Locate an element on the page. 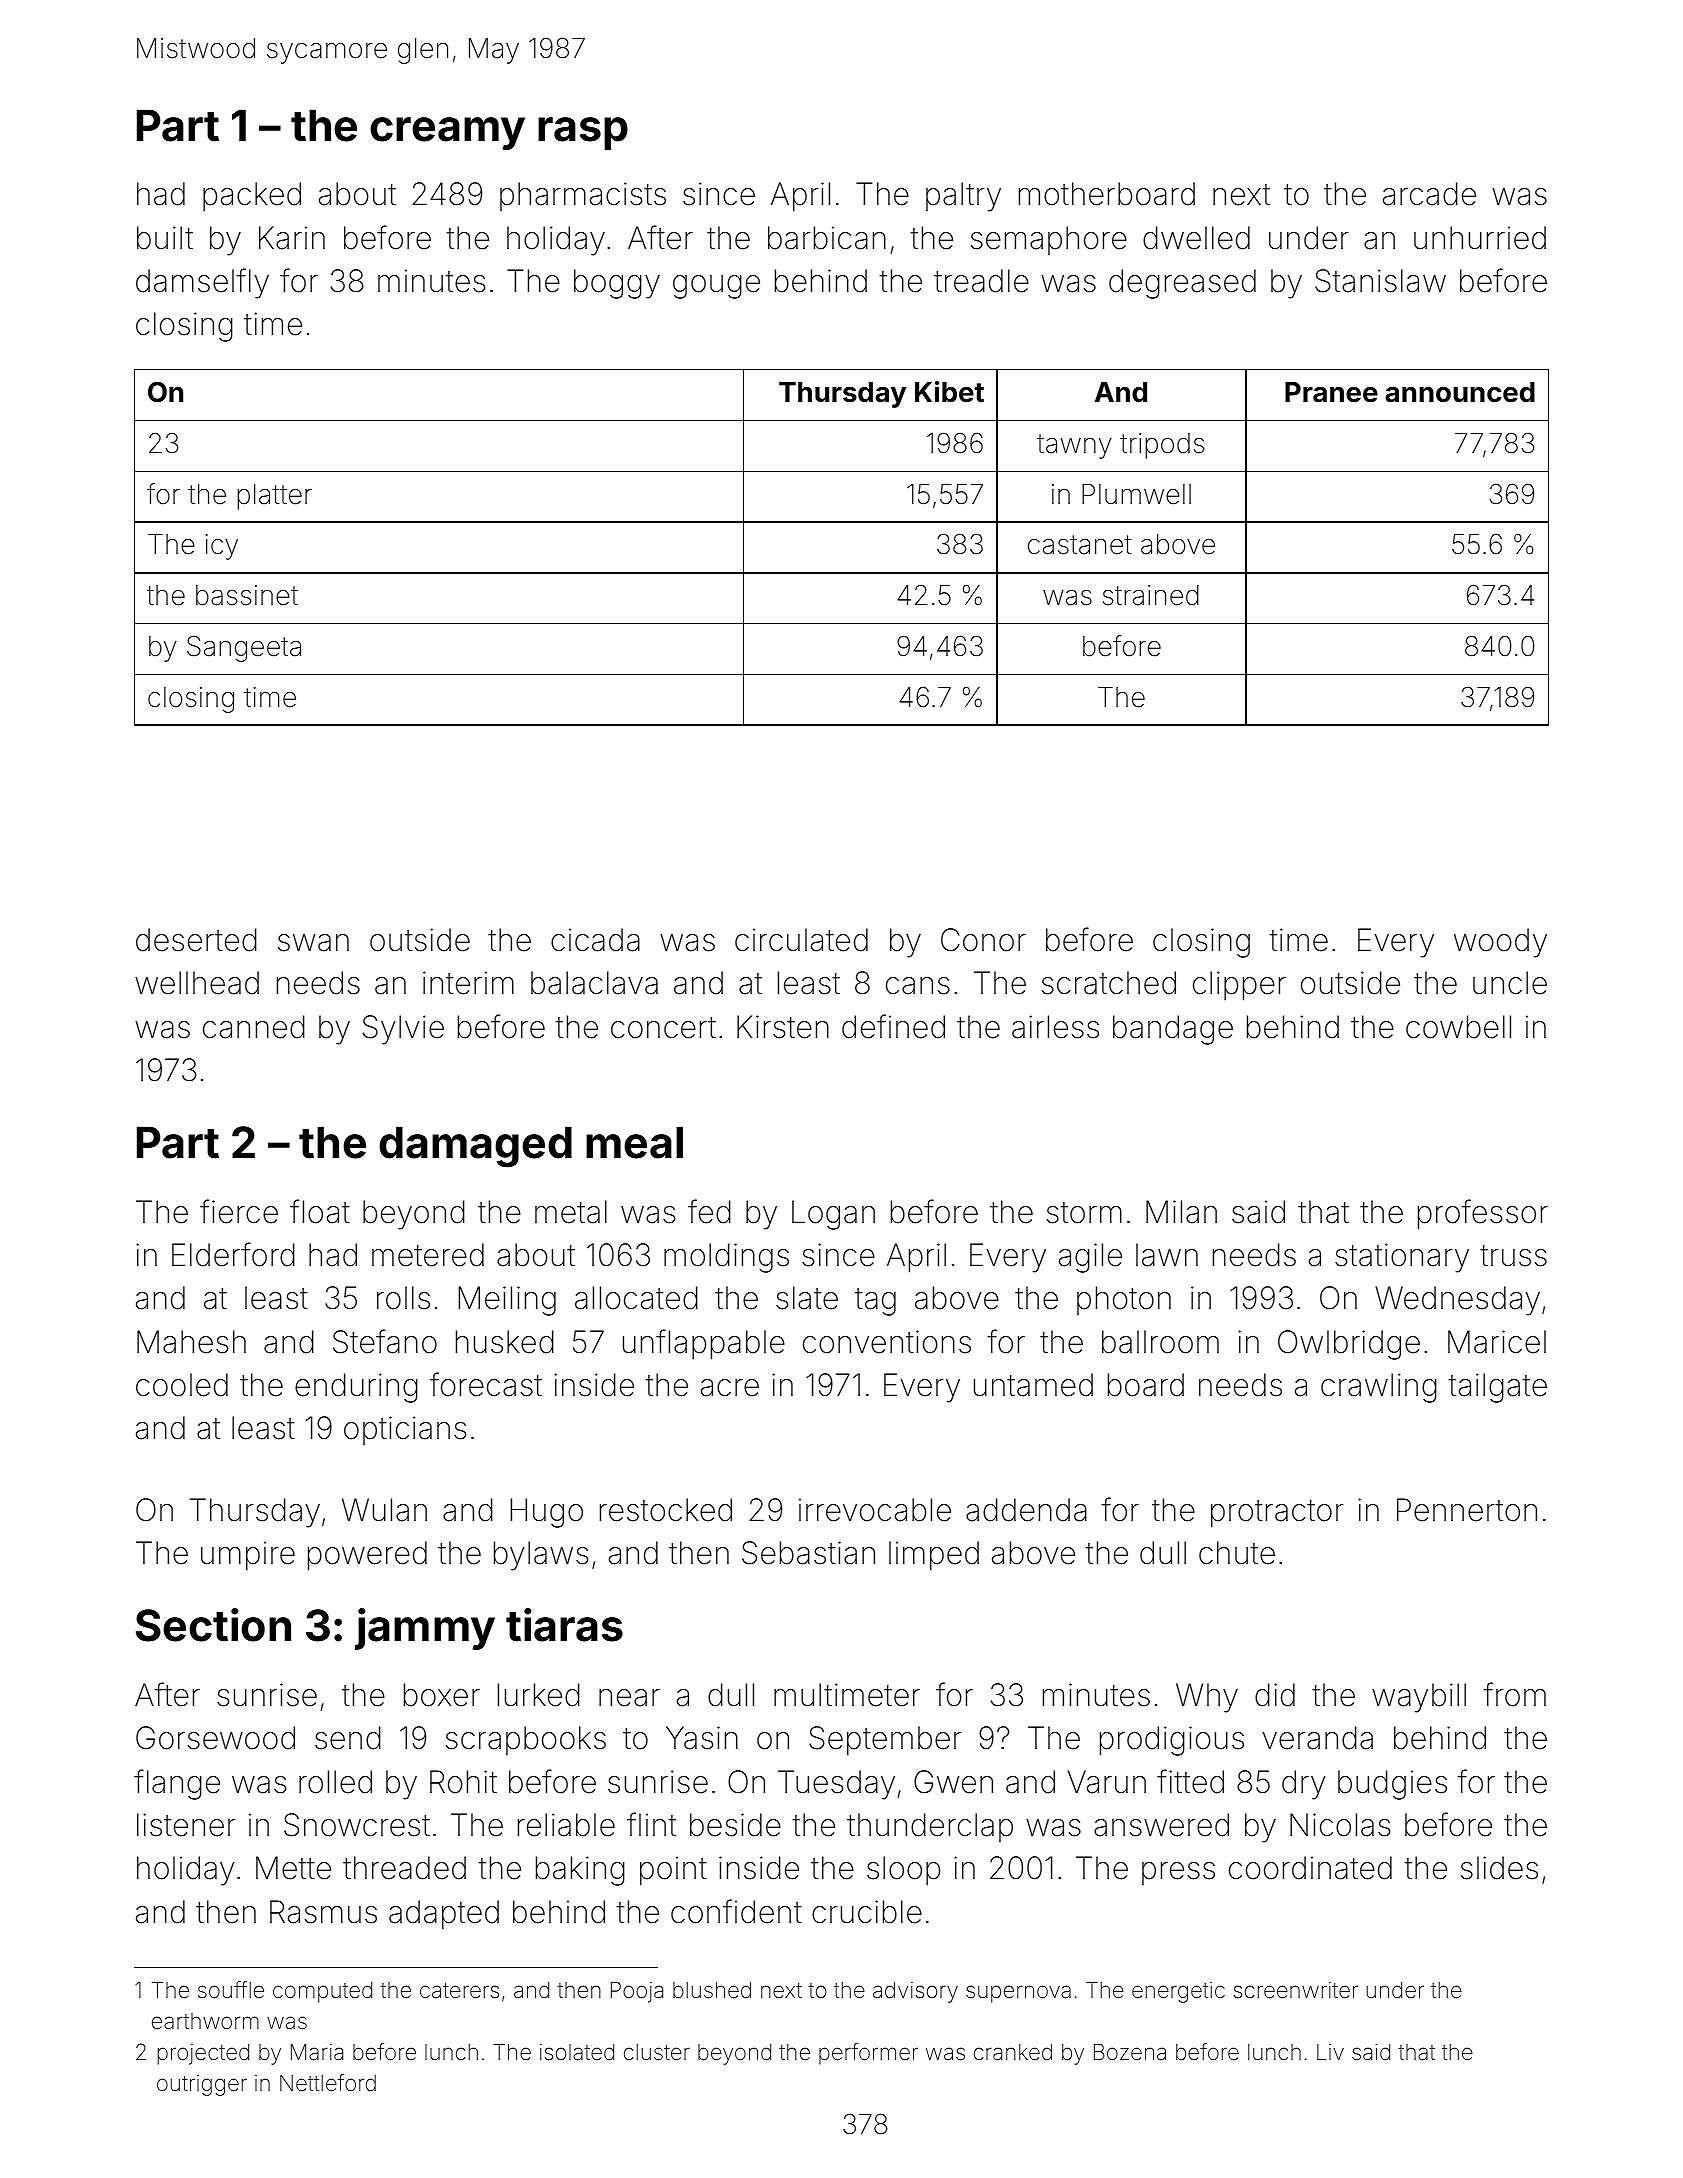  cooled is located at coordinates (182, 1385).
